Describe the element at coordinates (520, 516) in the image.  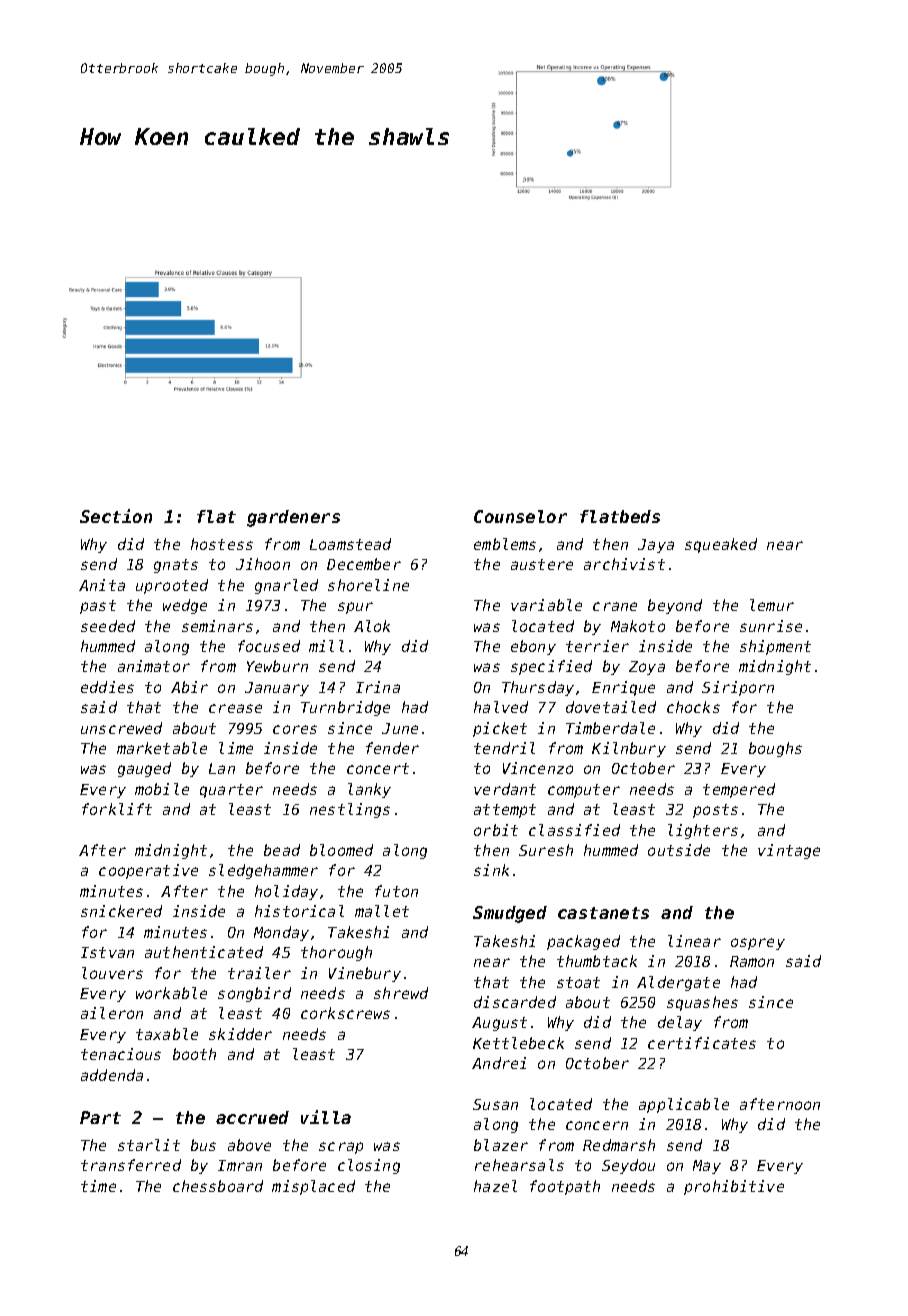
I see `Counselor` at that location.
